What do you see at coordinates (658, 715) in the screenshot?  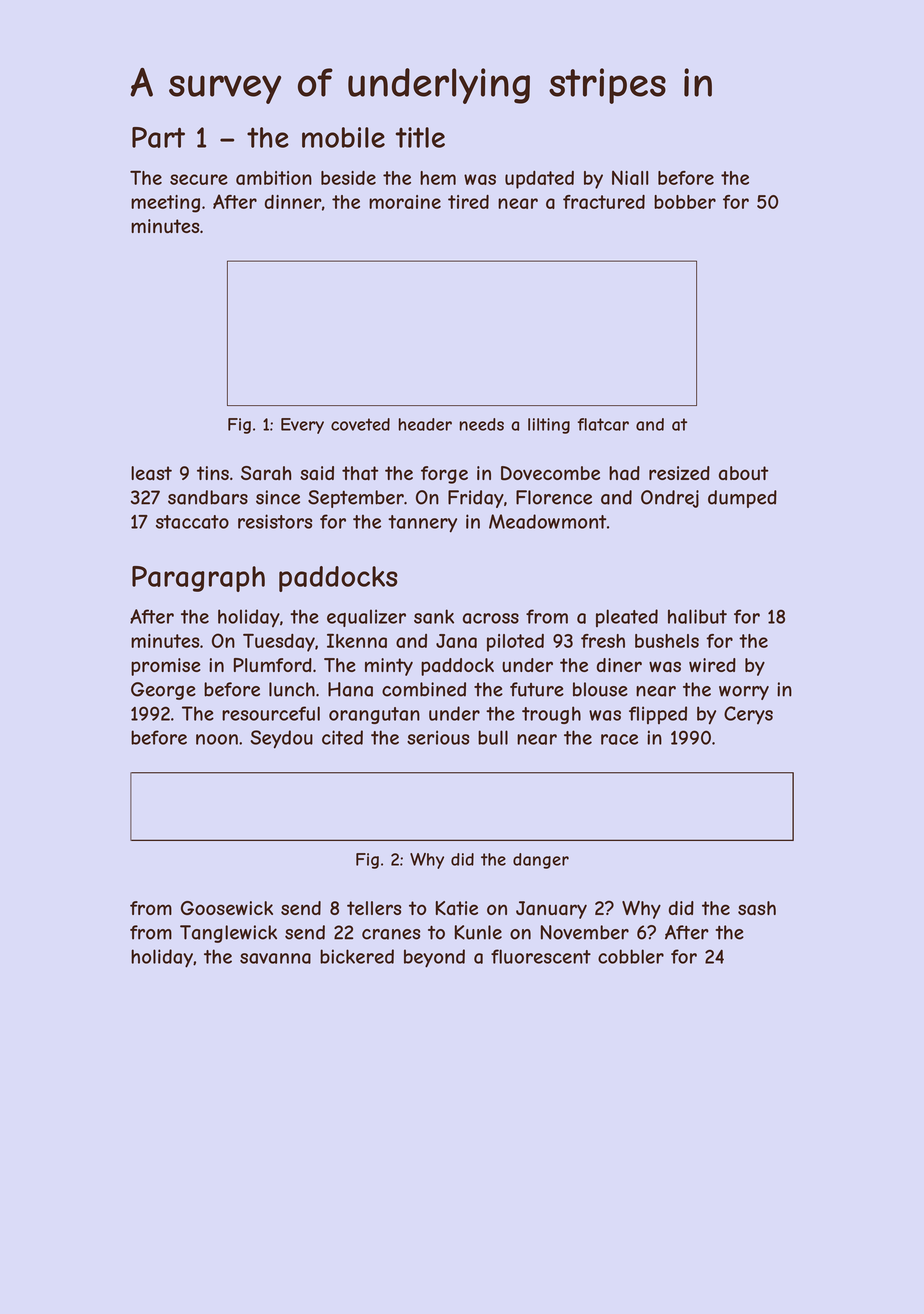 I see `flipped` at bounding box center [658, 715].
